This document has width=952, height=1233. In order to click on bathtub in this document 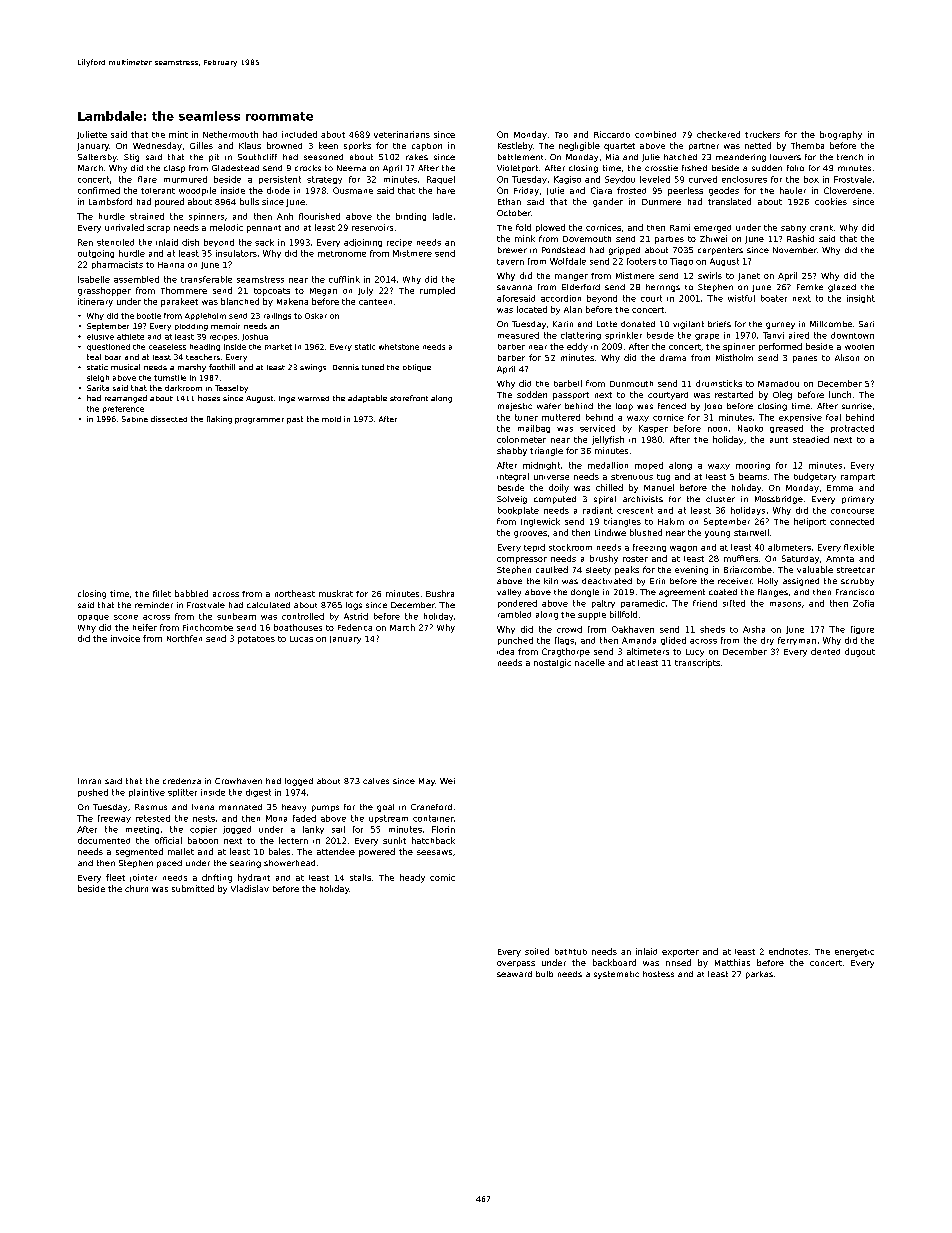, I will do `click(571, 952)`.
